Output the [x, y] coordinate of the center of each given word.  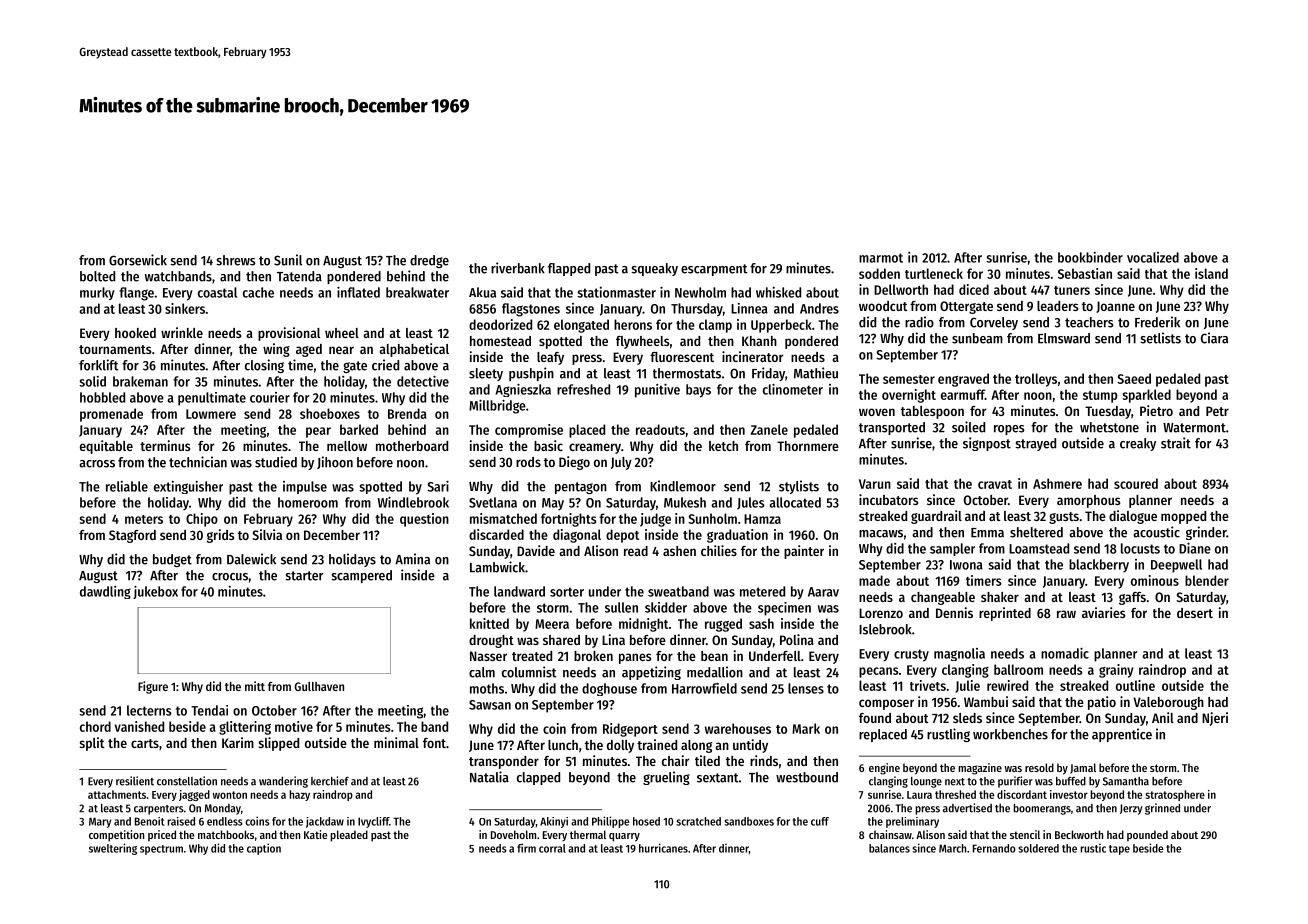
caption [264, 849]
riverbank [518, 268]
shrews [236, 260]
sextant [717, 778]
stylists [799, 487]
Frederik [1157, 322]
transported [892, 428]
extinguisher [188, 487]
